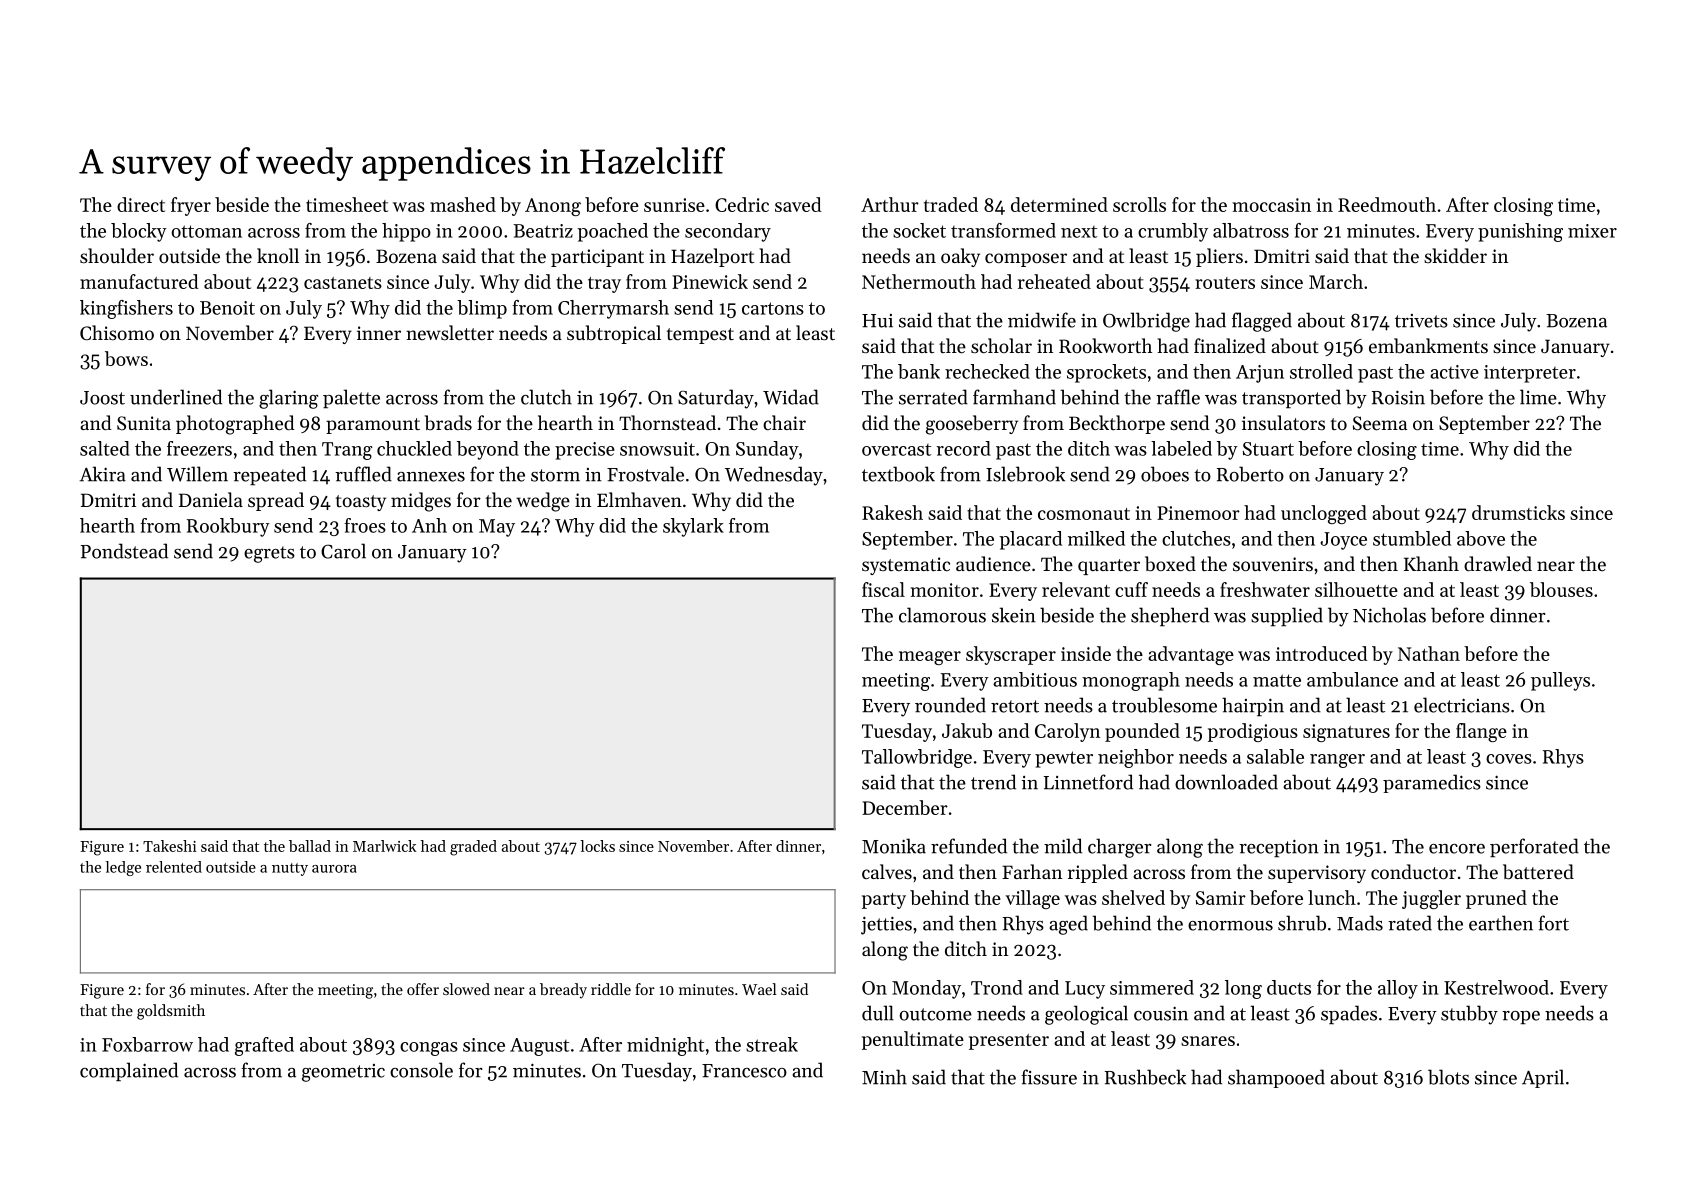  I want to click on photographed, so click(235, 425).
